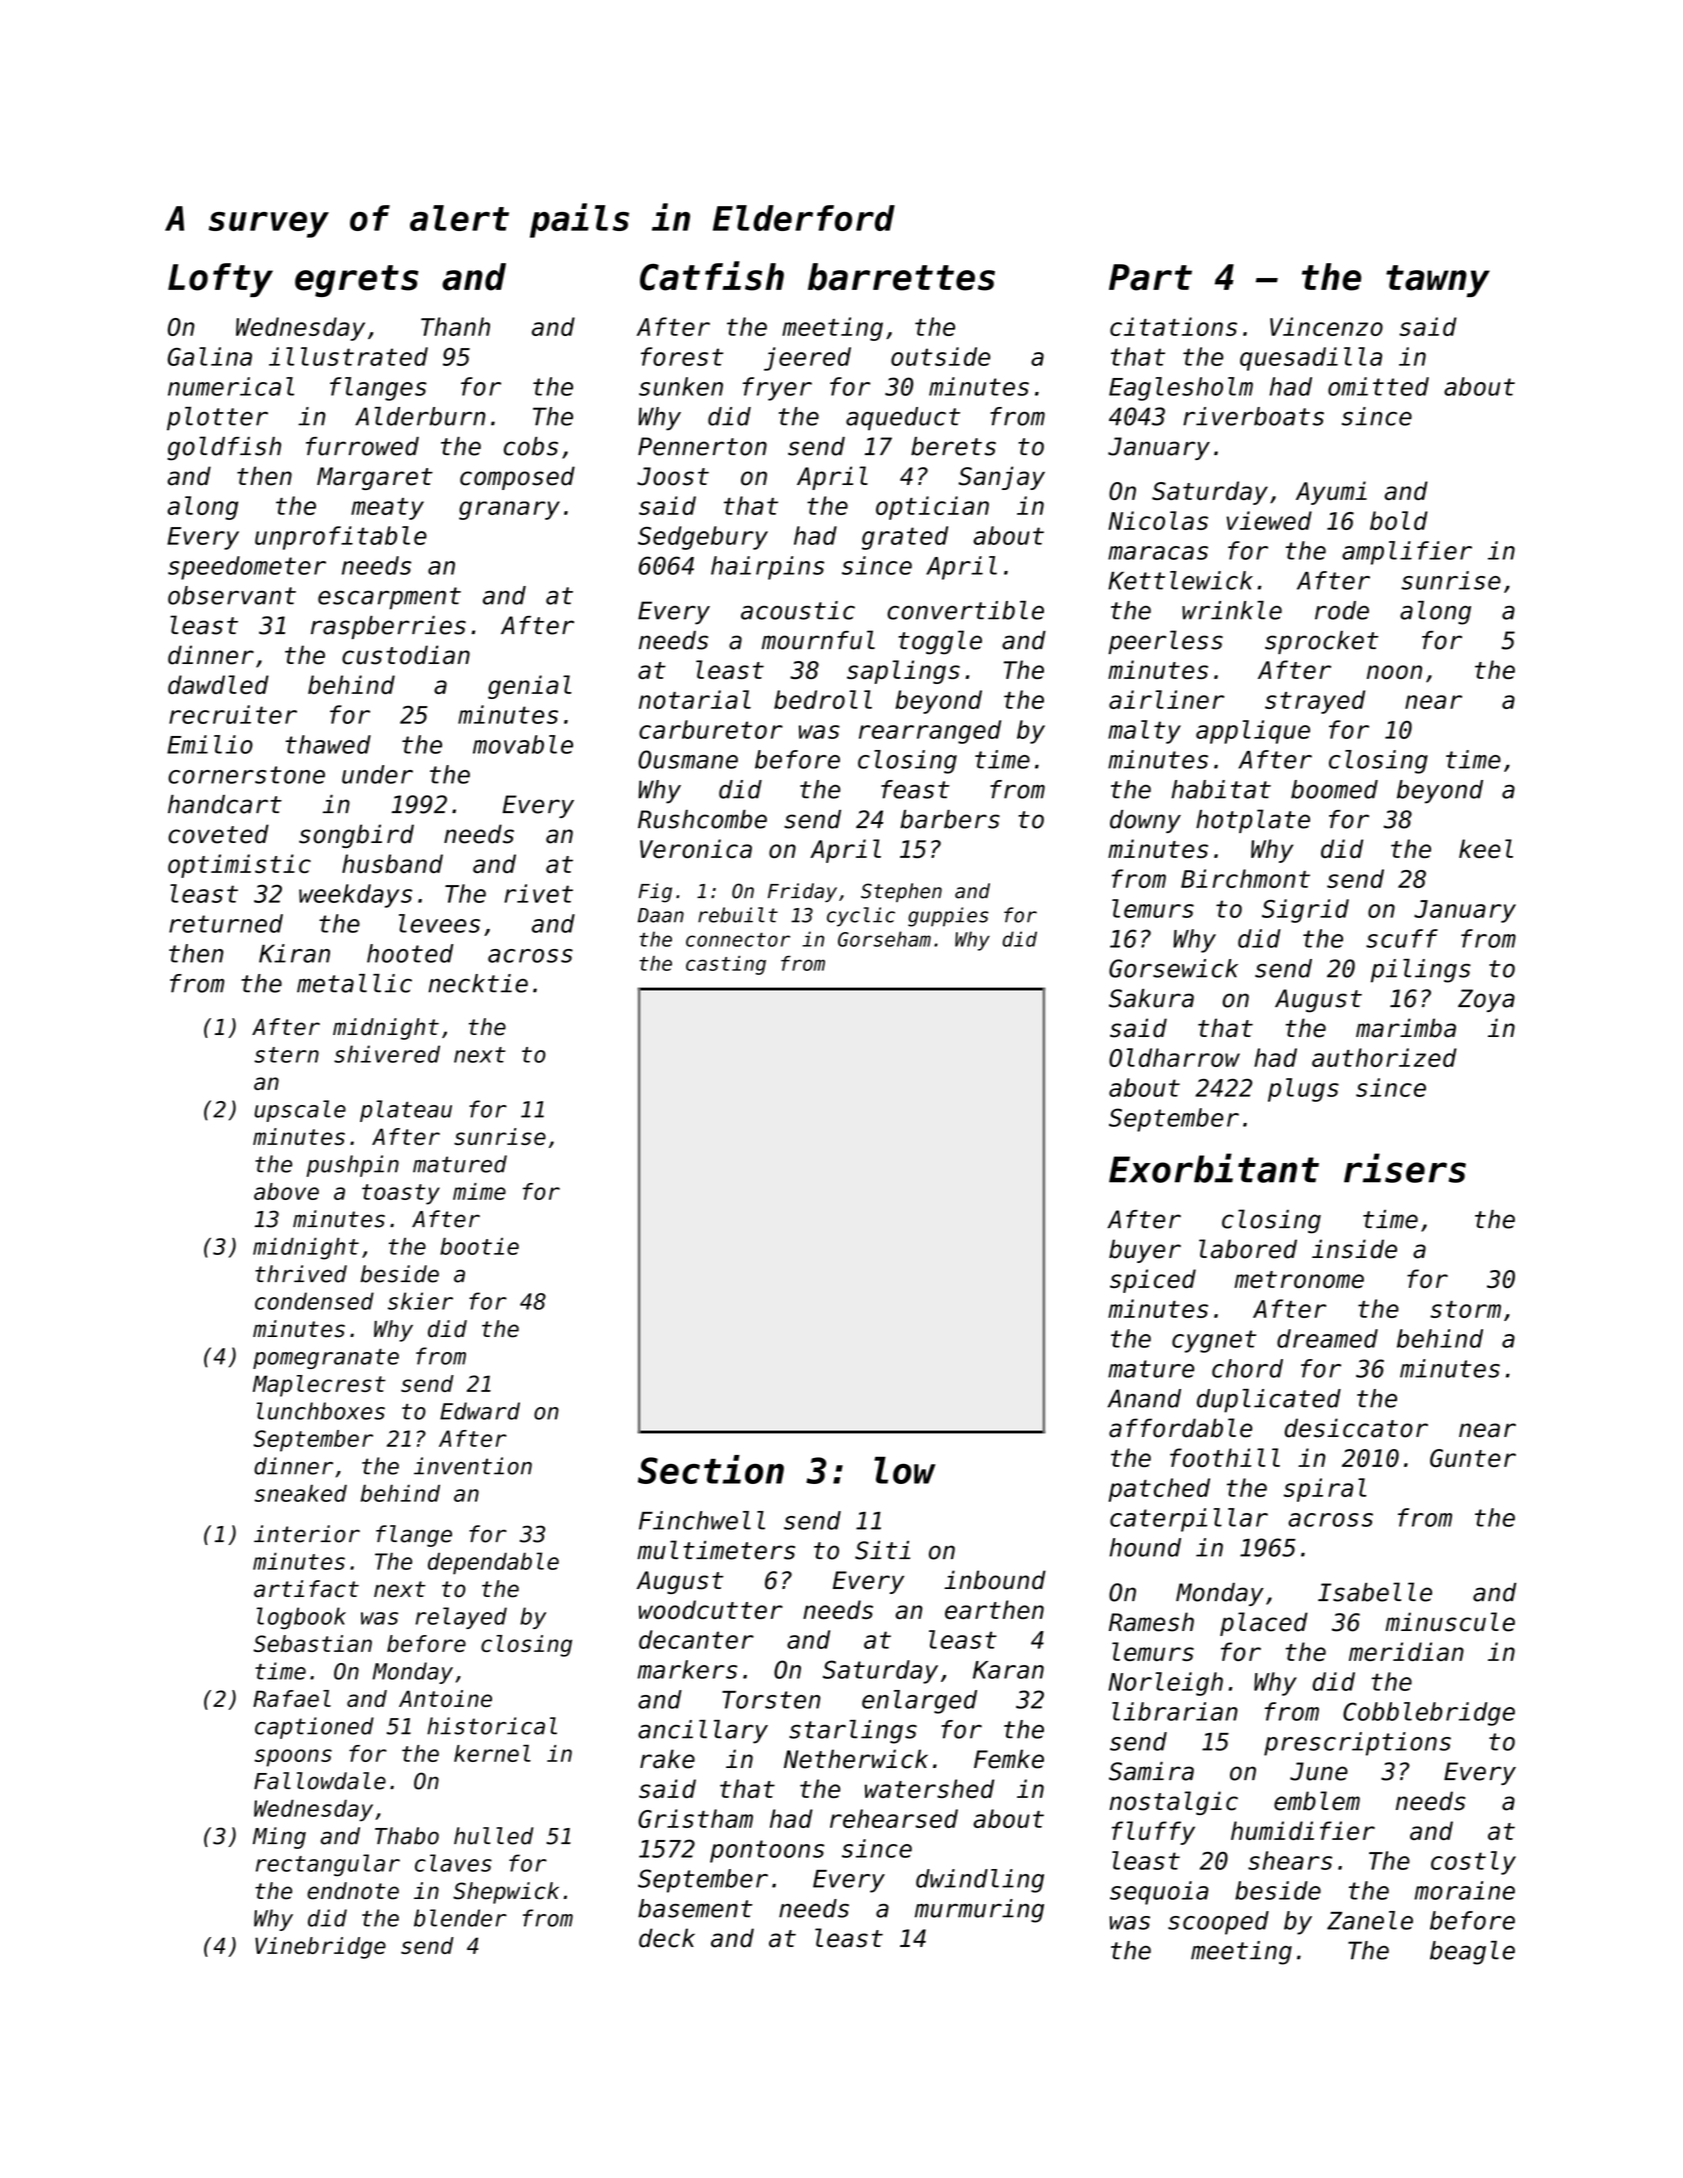 Image resolution: width=1683 pixels, height=2178 pixels. I want to click on Thanh, so click(455, 326).
